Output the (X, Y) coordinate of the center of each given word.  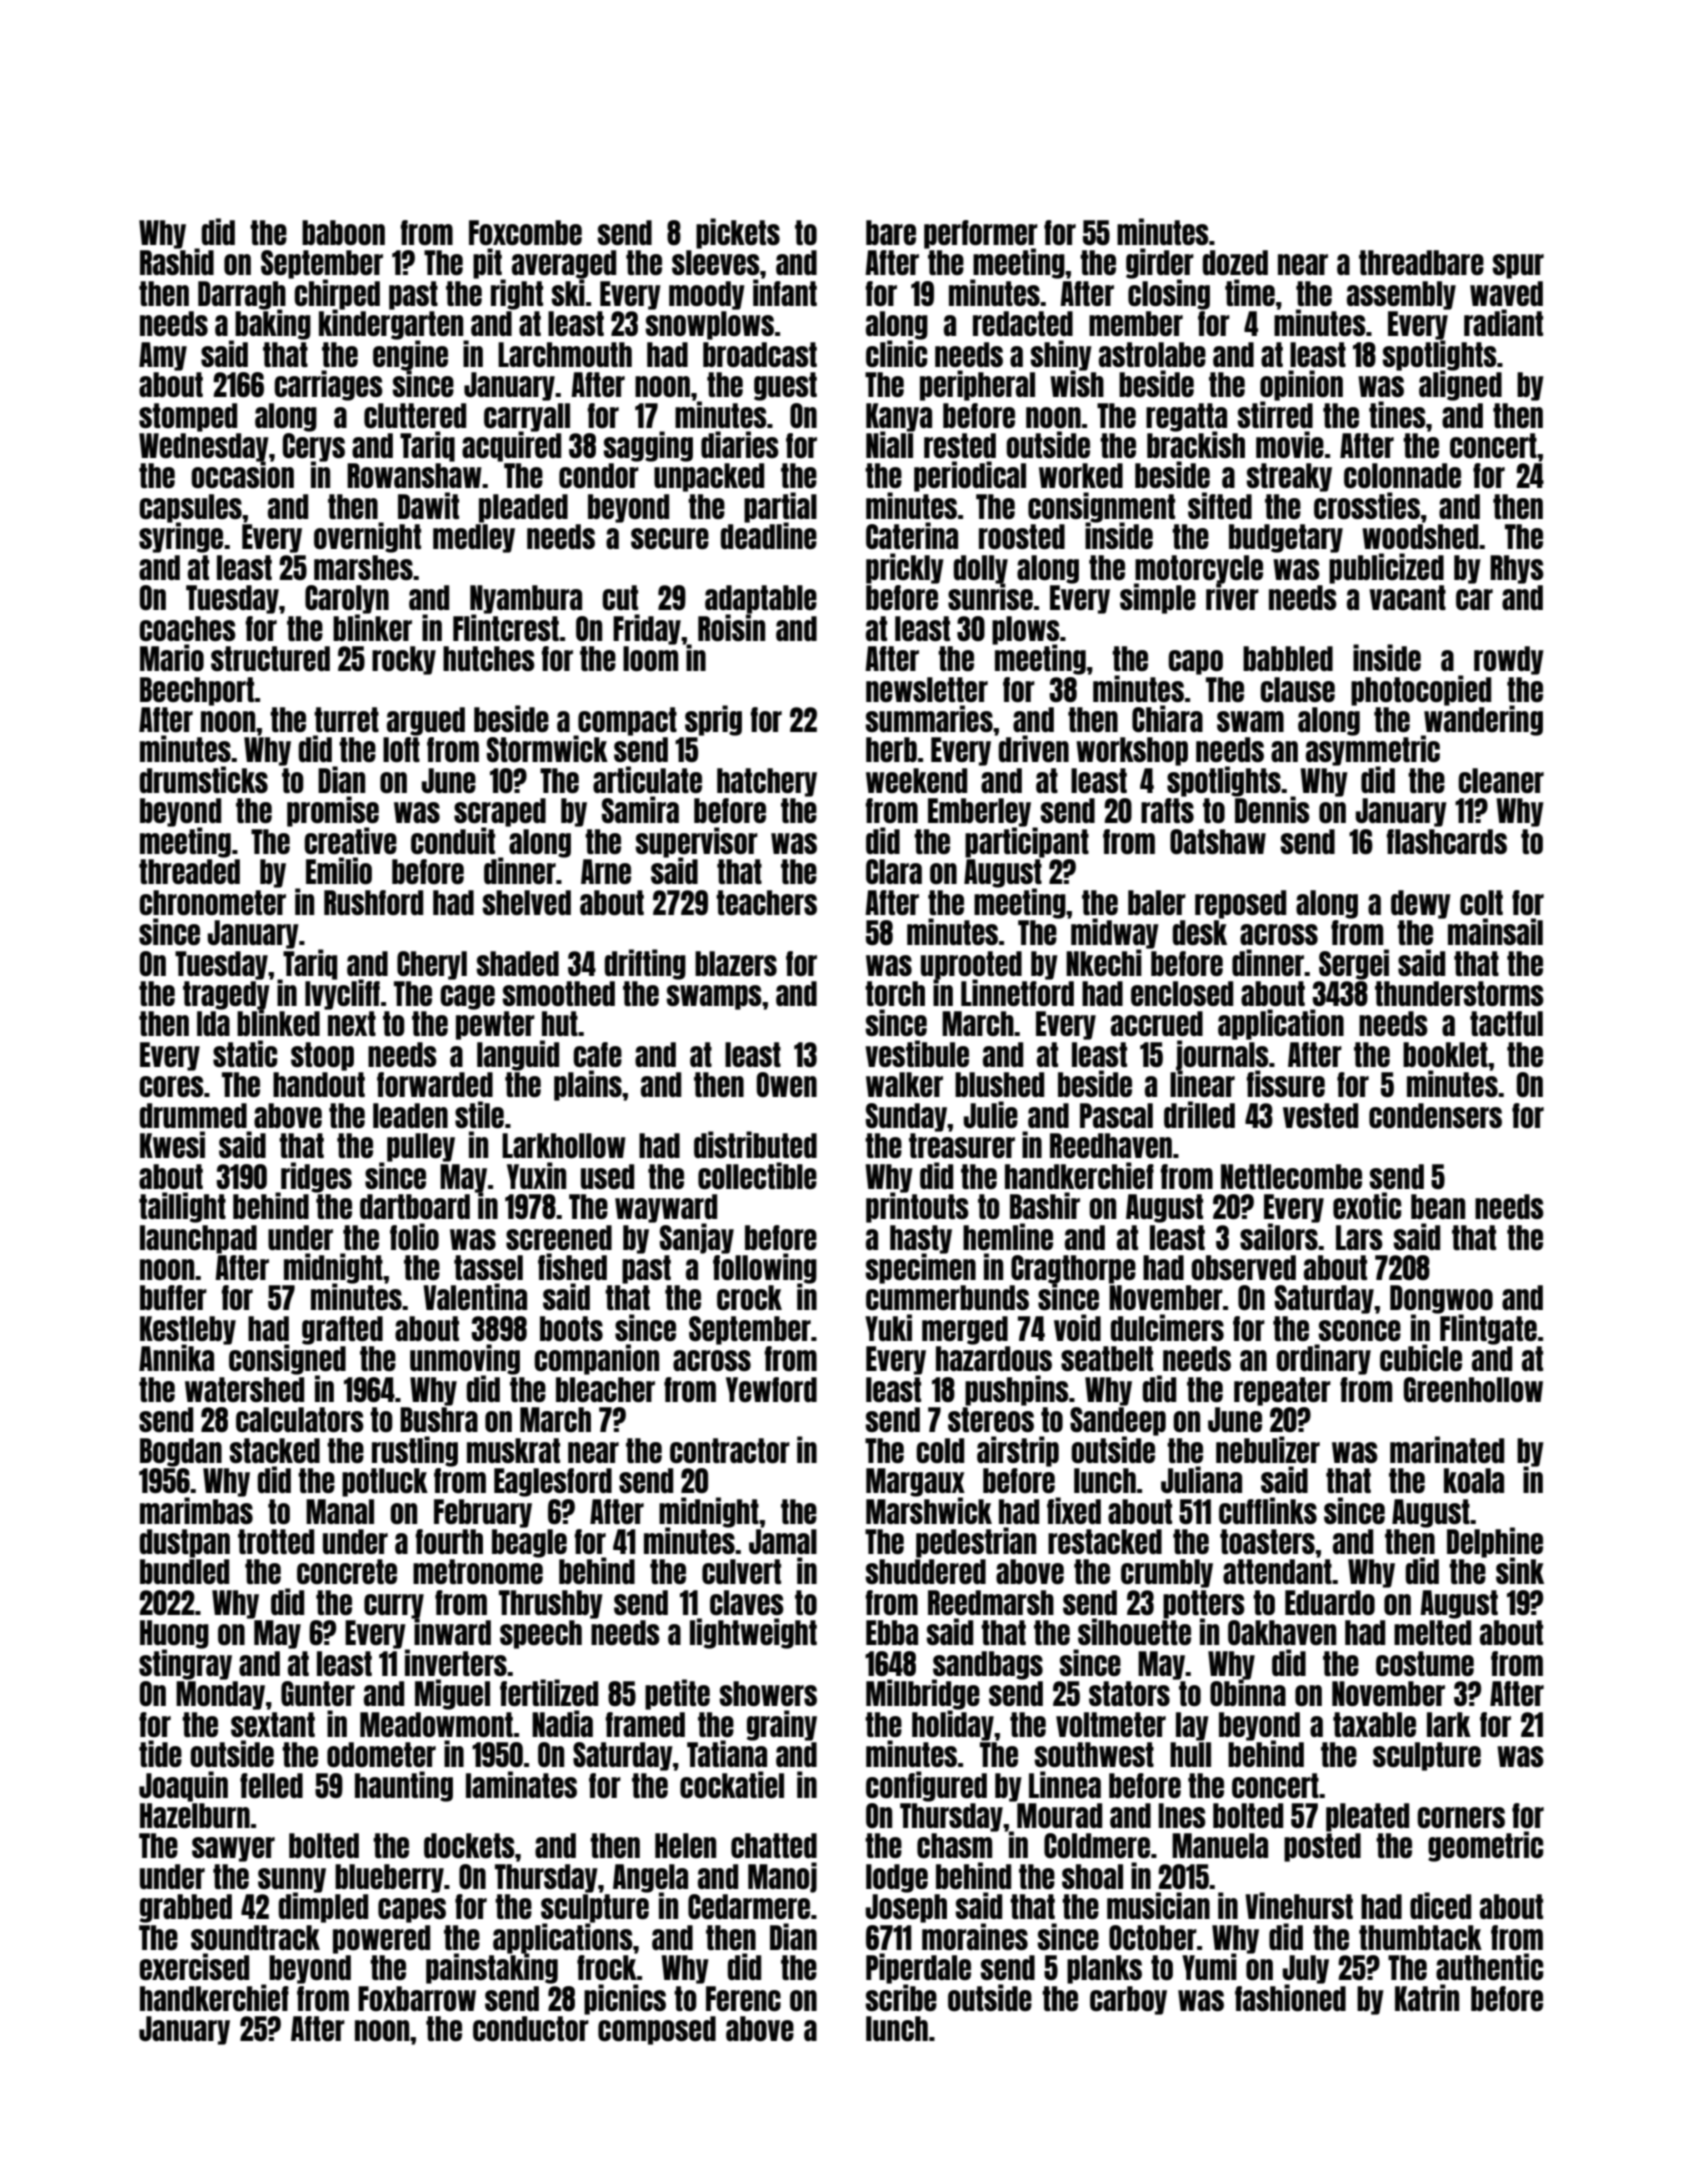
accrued (1157, 1023)
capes (412, 1910)
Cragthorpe (1073, 1269)
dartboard (415, 1206)
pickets (738, 233)
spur (1518, 266)
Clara (894, 871)
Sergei (1354, 964)
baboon (343, 232)
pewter (495, 1025)
